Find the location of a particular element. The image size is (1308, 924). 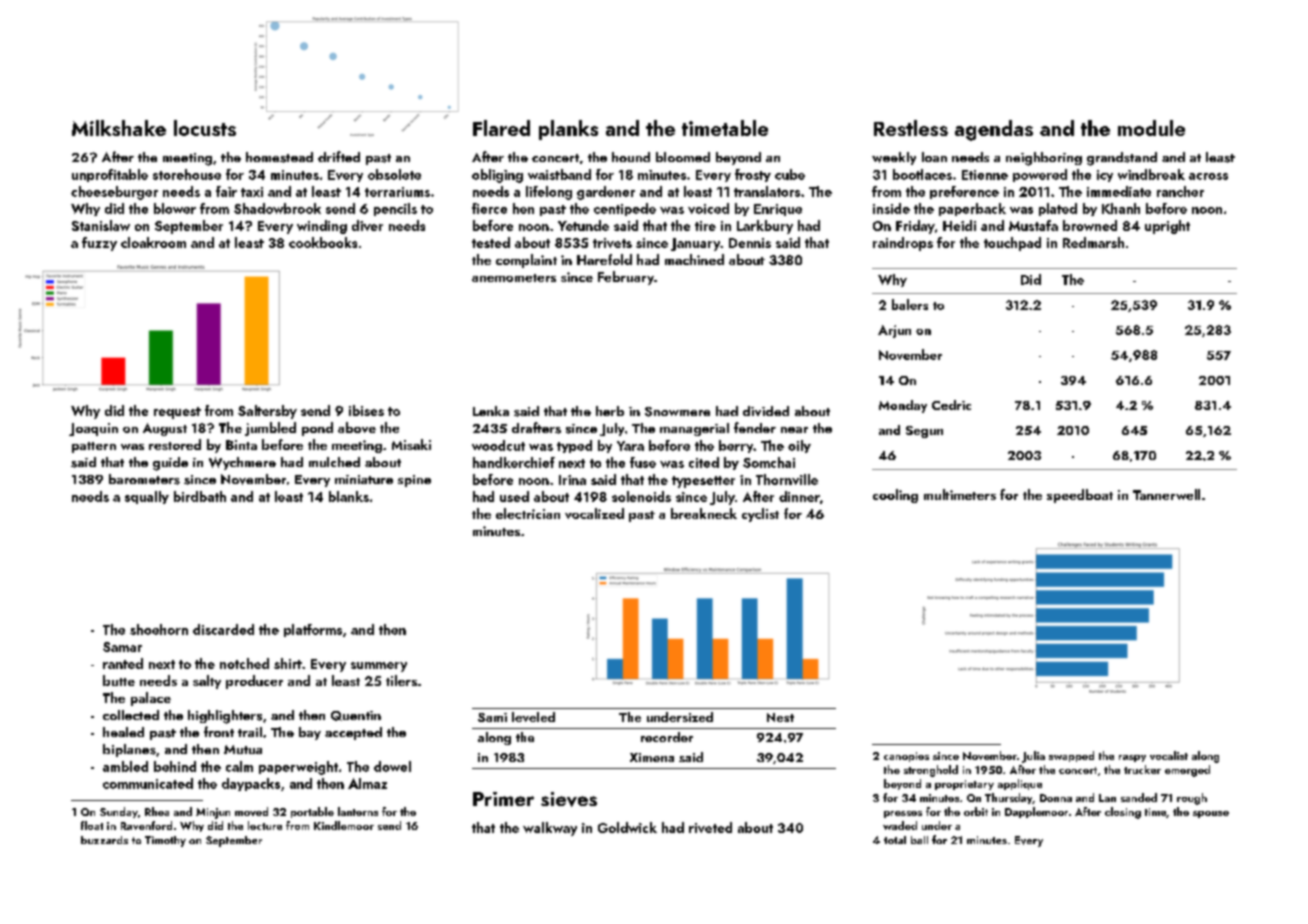

fuzzy is located at coordinates (99, 244).
